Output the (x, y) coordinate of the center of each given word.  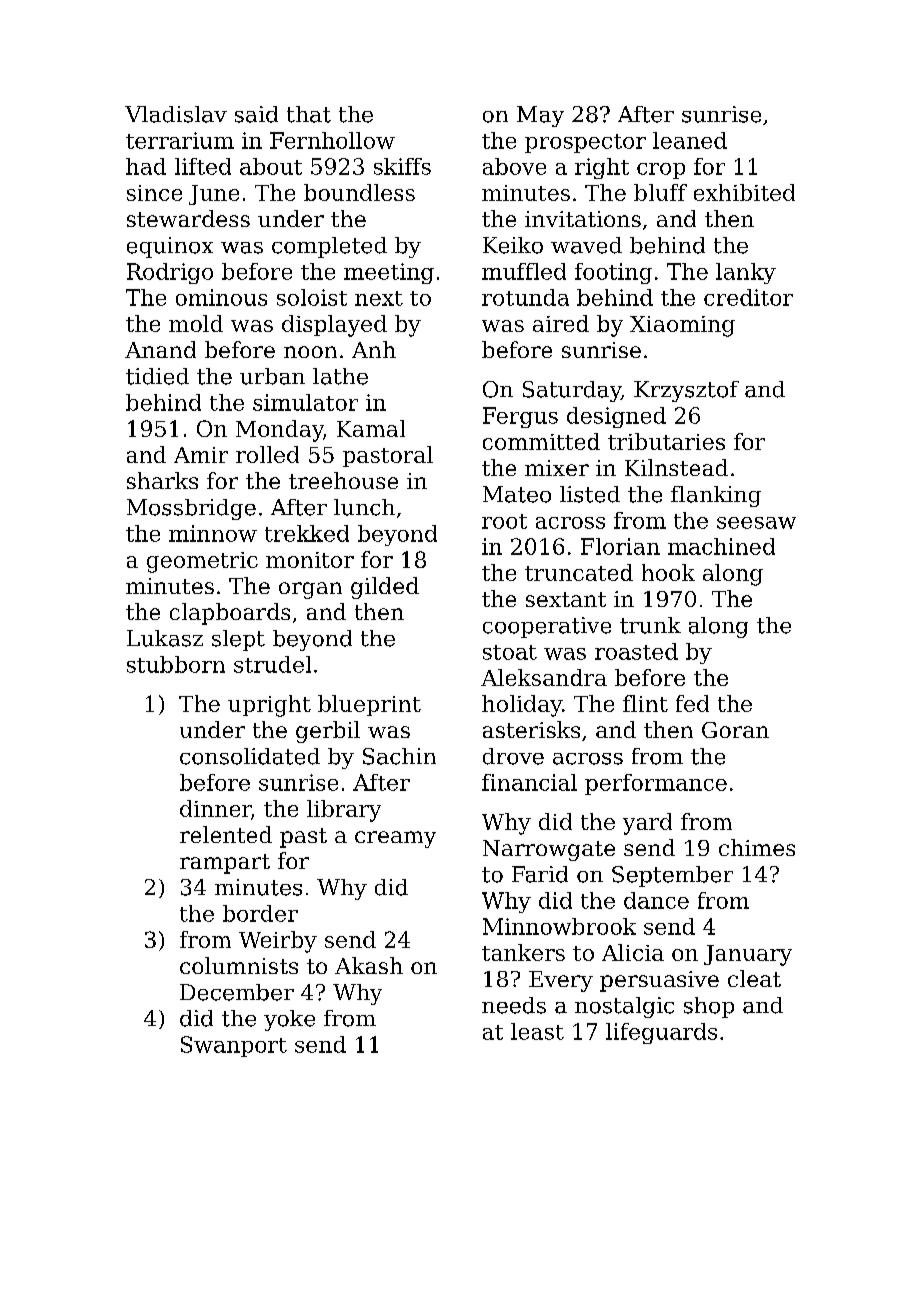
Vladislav (176, 114)
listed (590, 494)
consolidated (250, 756)
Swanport (234, 1046)
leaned (690, 140)
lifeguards (661, 1033)
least (537, 1031)
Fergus (520, 417)
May (540, 116)
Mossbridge (191, 509)
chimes (757, 847)
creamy (395, 839)
